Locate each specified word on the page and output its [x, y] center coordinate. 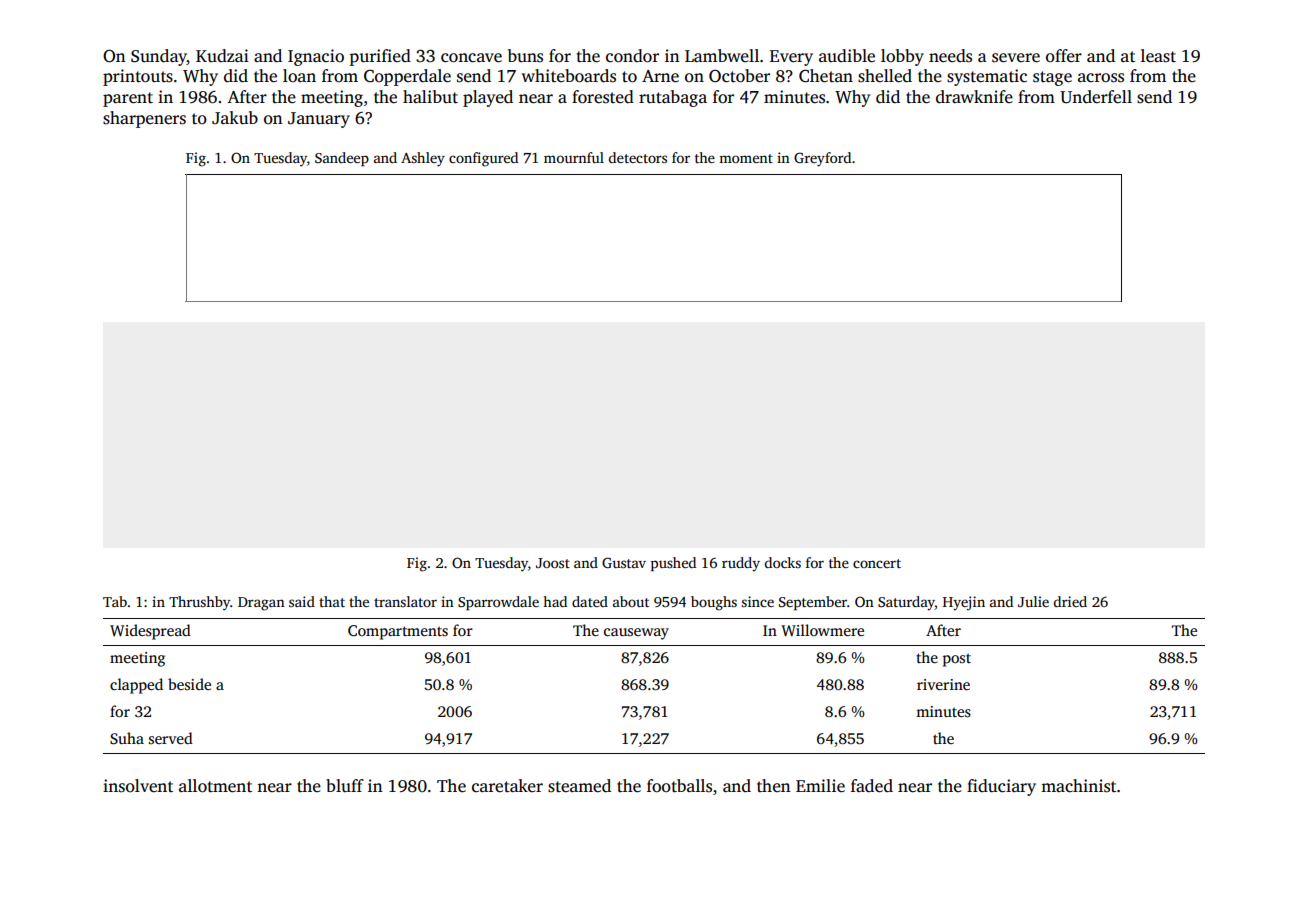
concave [471, 58]
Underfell [1096, 97]
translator [405, 601]
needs [950, 56]
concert [877, 563]
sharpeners [144, 119]
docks [783, 562]
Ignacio [316, 57]
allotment [215, 786]
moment [746, 158]
